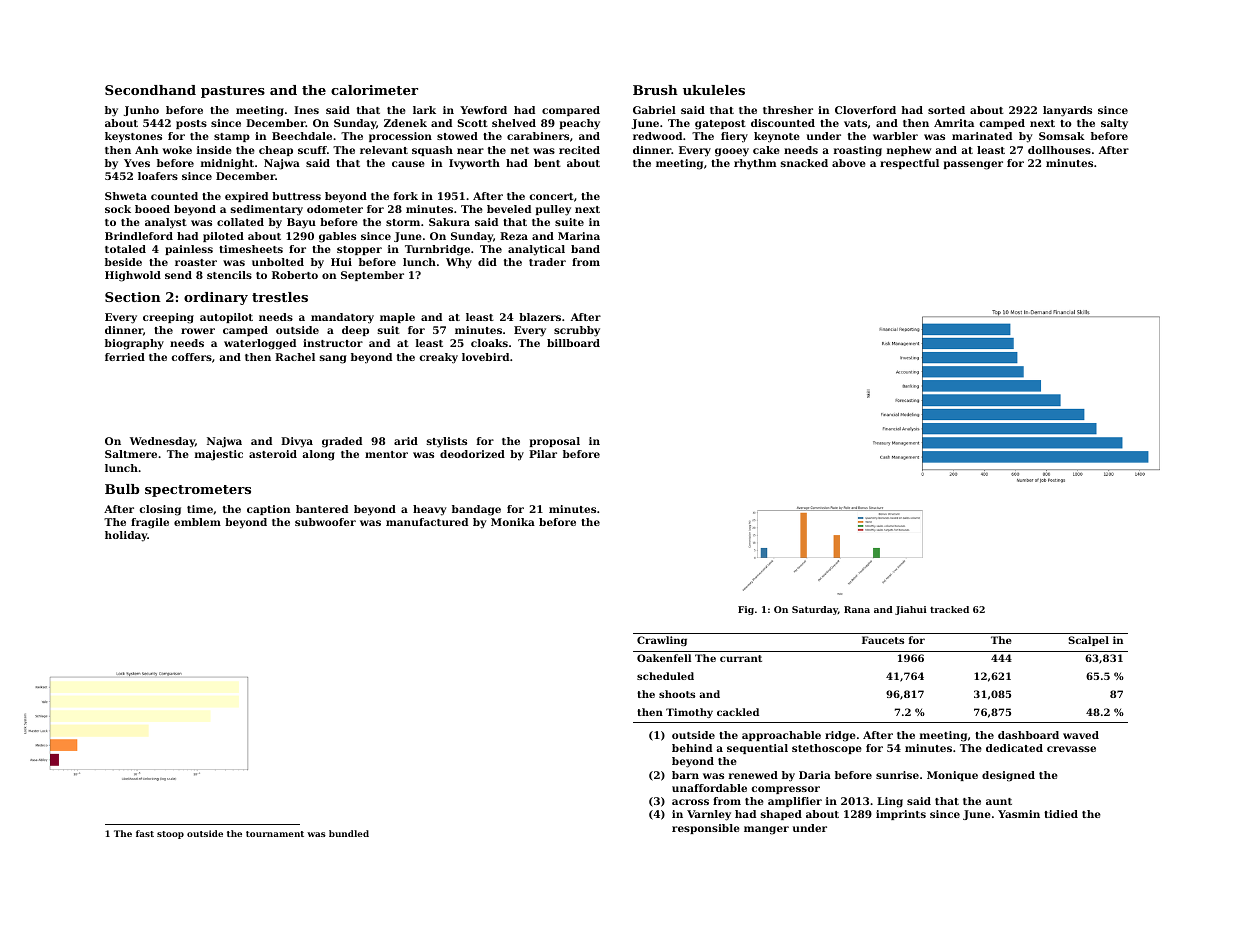 This screenshot has width=1233, height=952. What do you see at coordinates (665, 676) in the screenshot?
I see `scheduled` at bounding box center [665, 676].
